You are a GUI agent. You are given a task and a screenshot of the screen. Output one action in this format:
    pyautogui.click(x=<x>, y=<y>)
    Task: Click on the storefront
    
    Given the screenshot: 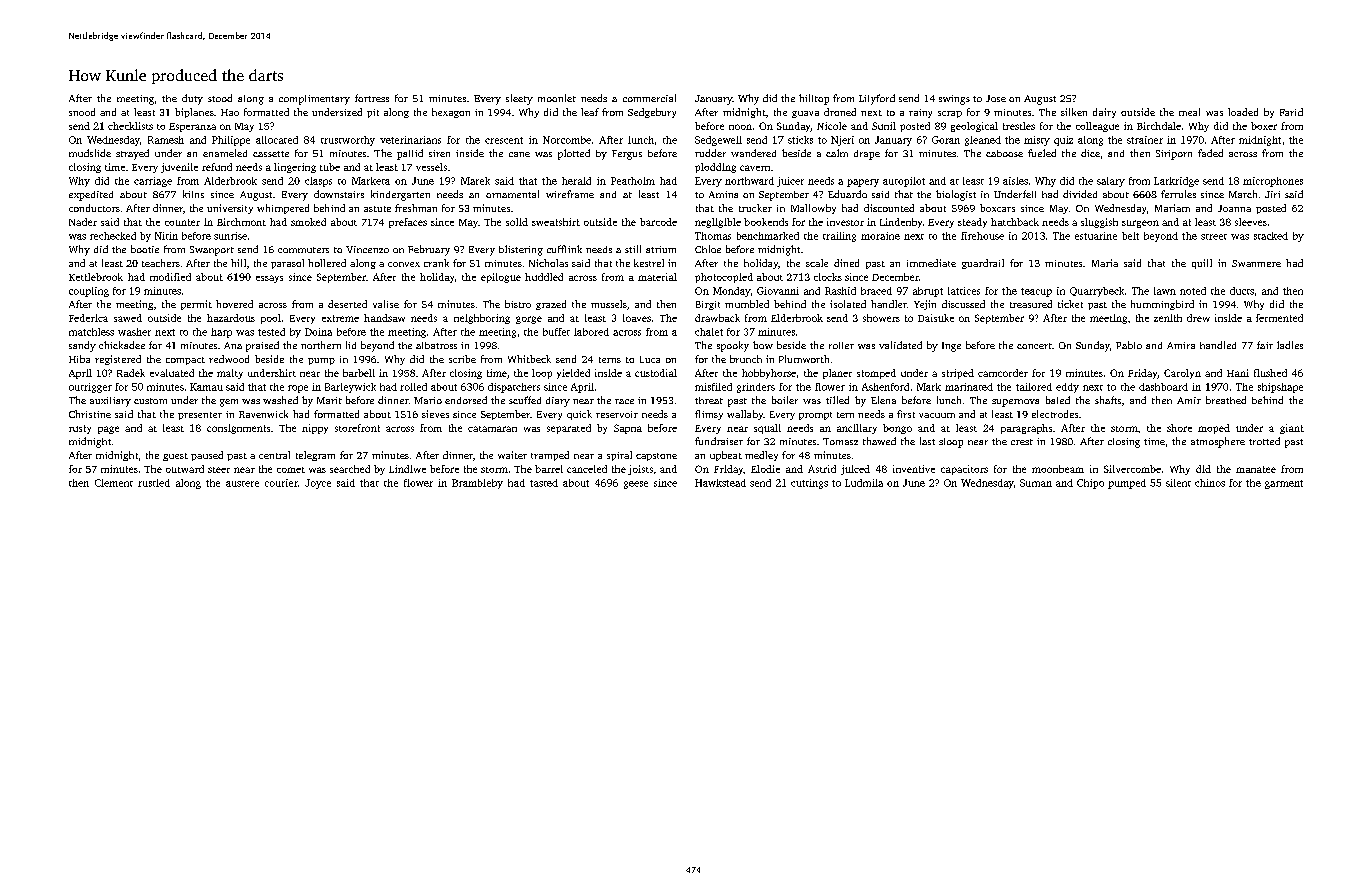 What is the action you would take?
    pyautogui.click(x=357, y=428)
